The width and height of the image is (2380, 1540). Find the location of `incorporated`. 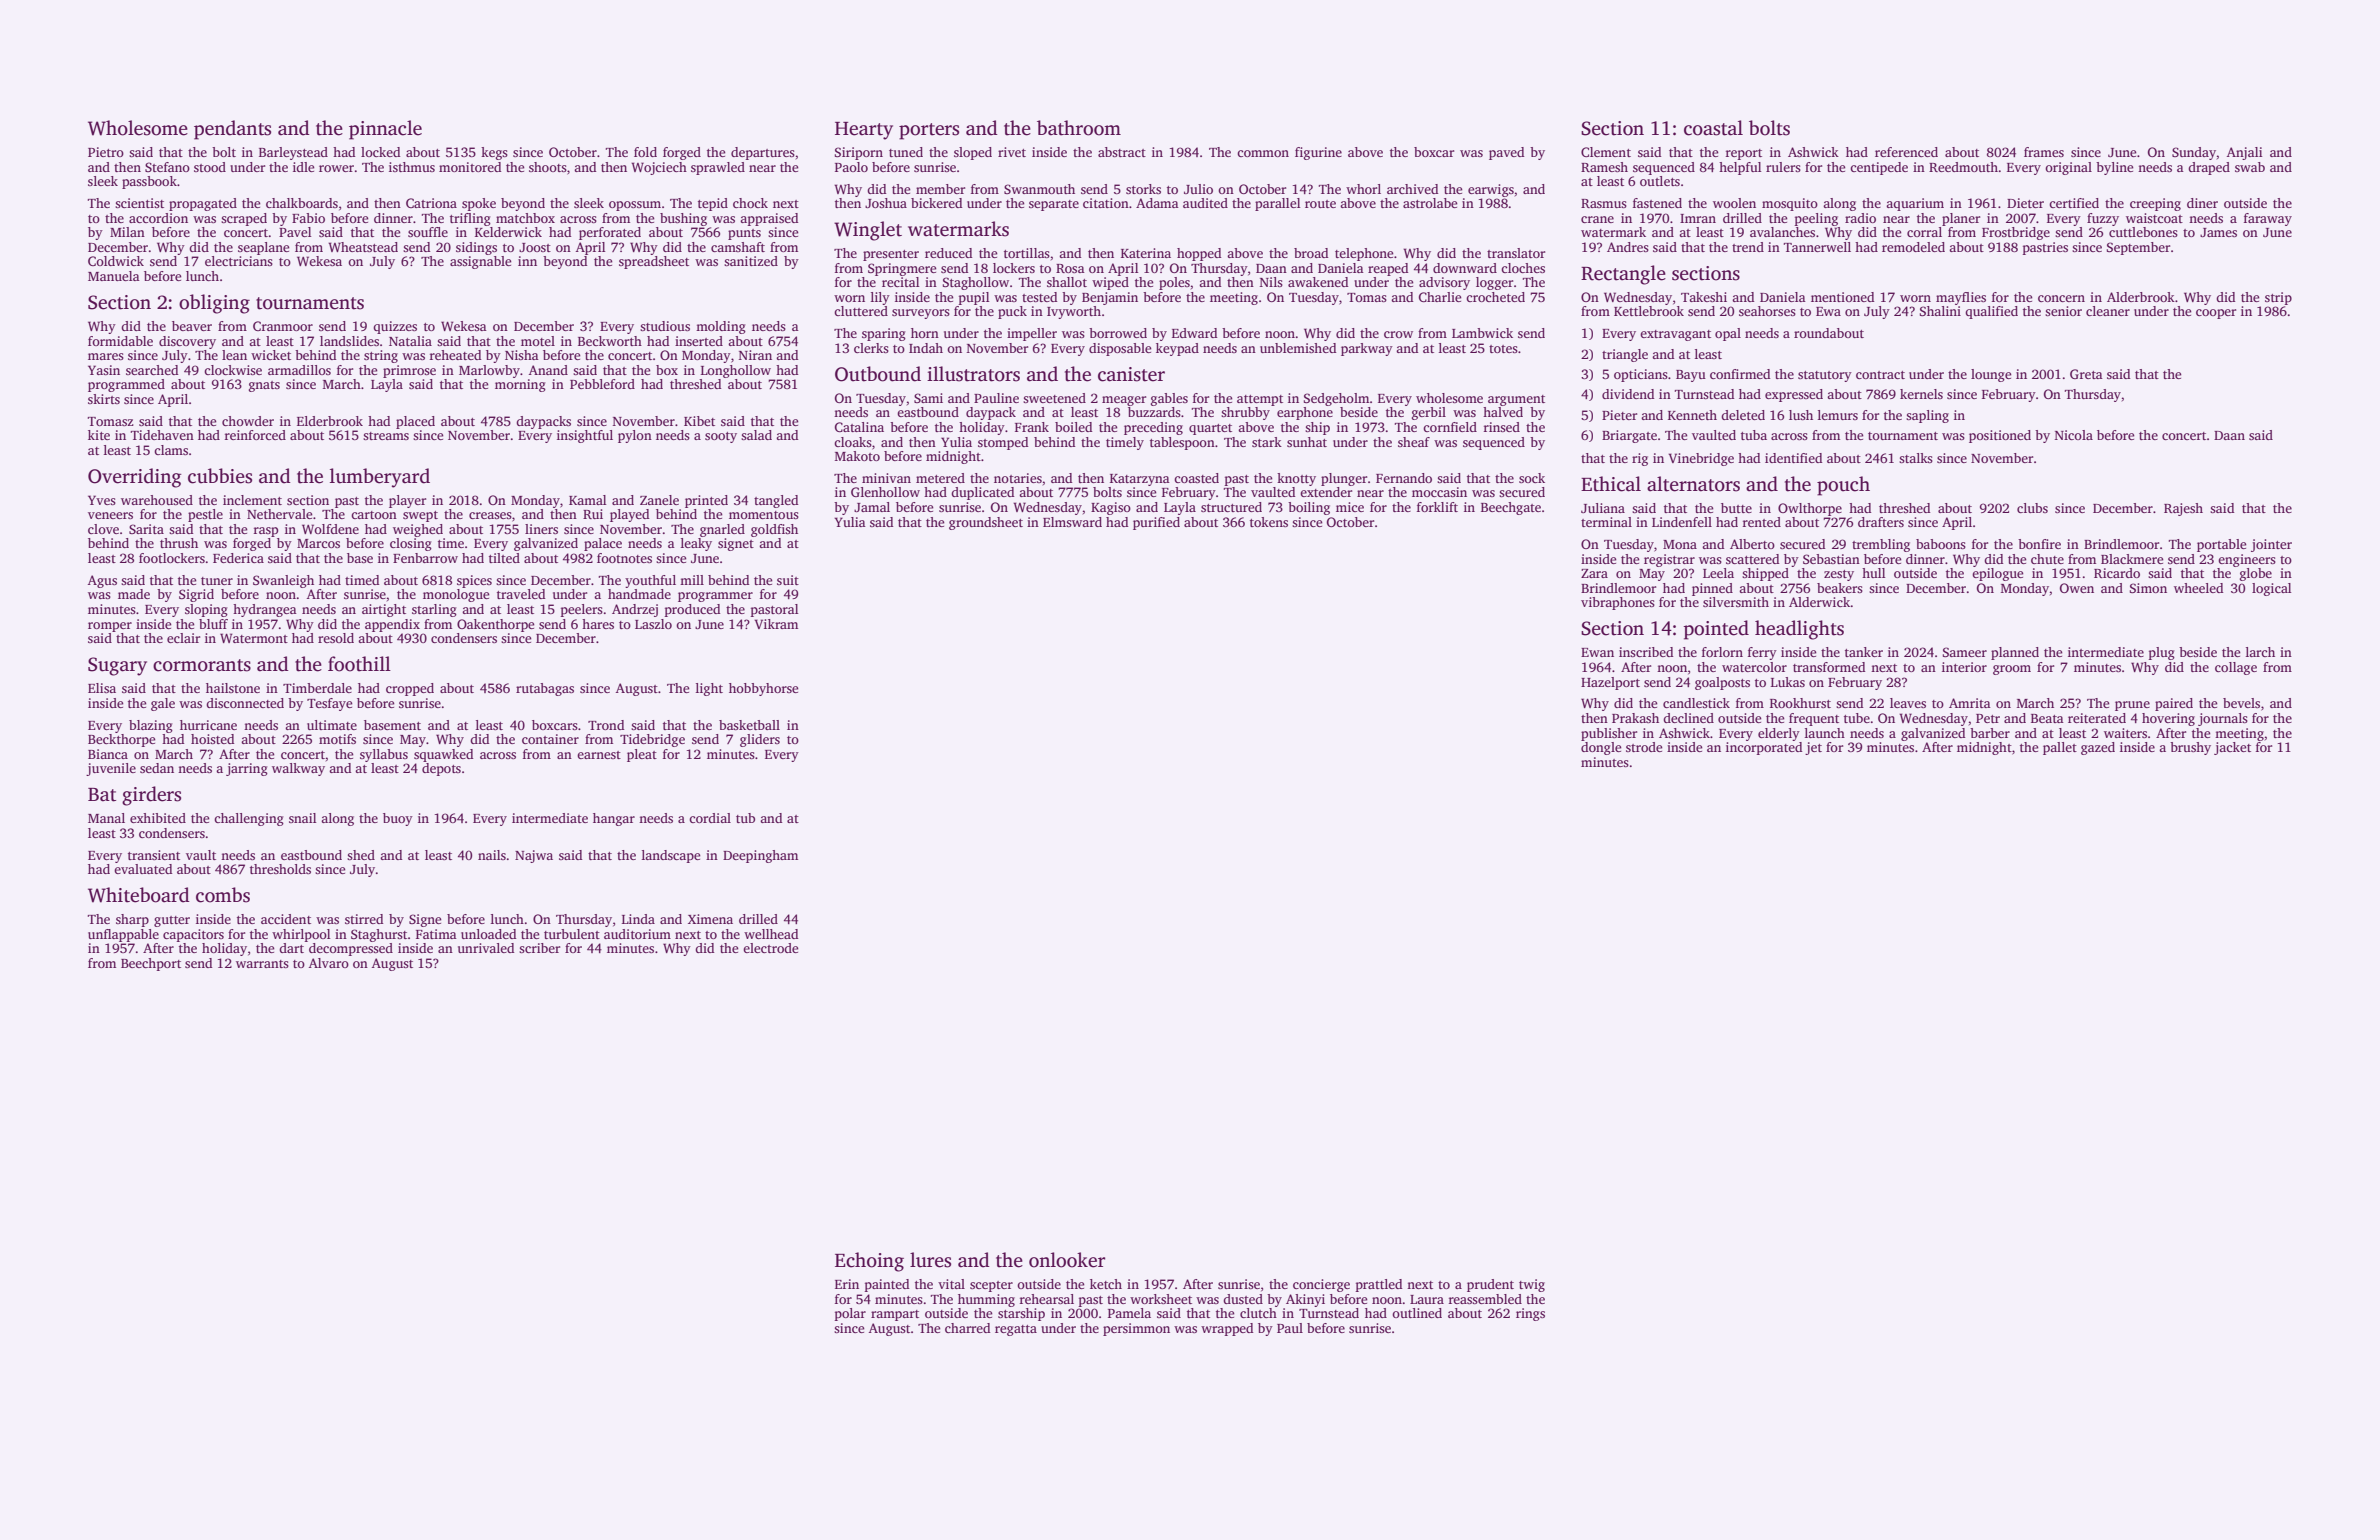

incorporated is located at coordinates (1764, 748).
